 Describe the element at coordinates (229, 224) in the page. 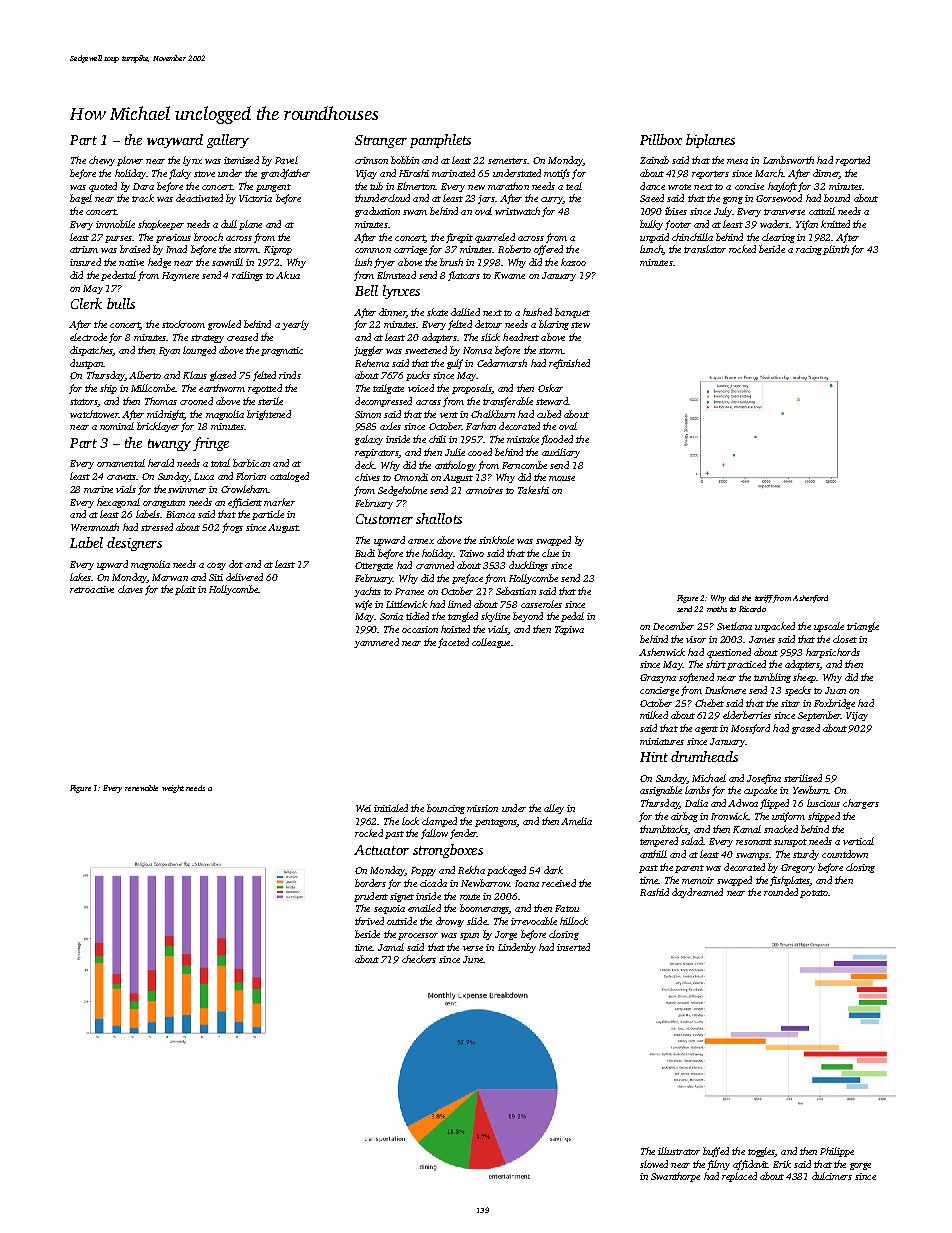

I see `dull` at that location.
